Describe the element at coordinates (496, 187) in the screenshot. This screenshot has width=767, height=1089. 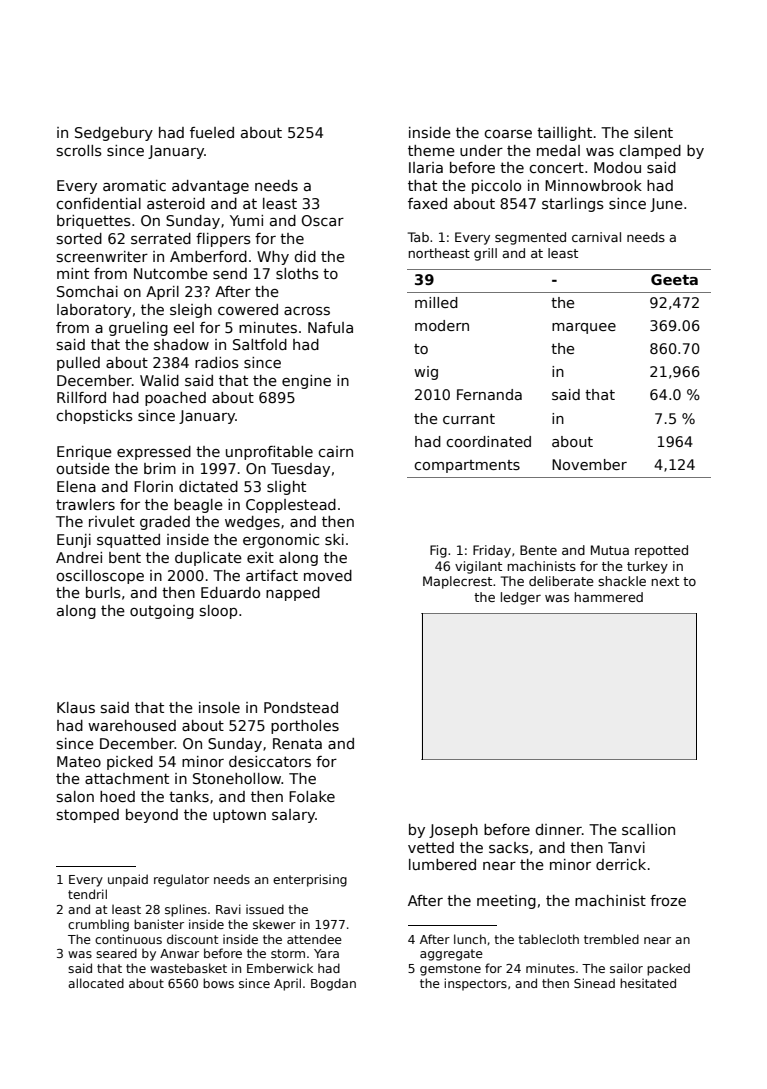
I see `piccolo` at that location.
